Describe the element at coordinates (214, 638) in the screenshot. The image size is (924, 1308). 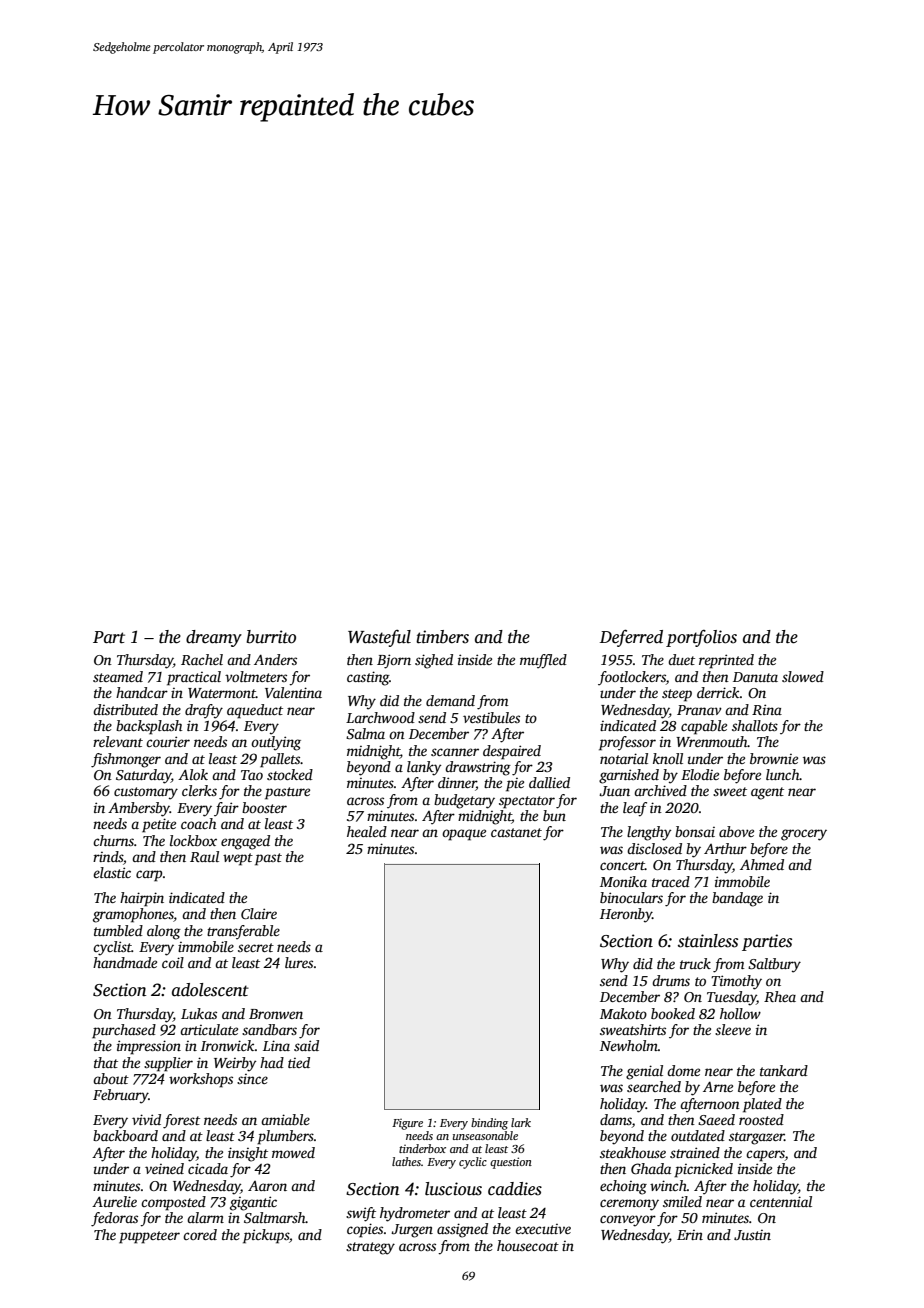
I see `dreamy` at that location.
